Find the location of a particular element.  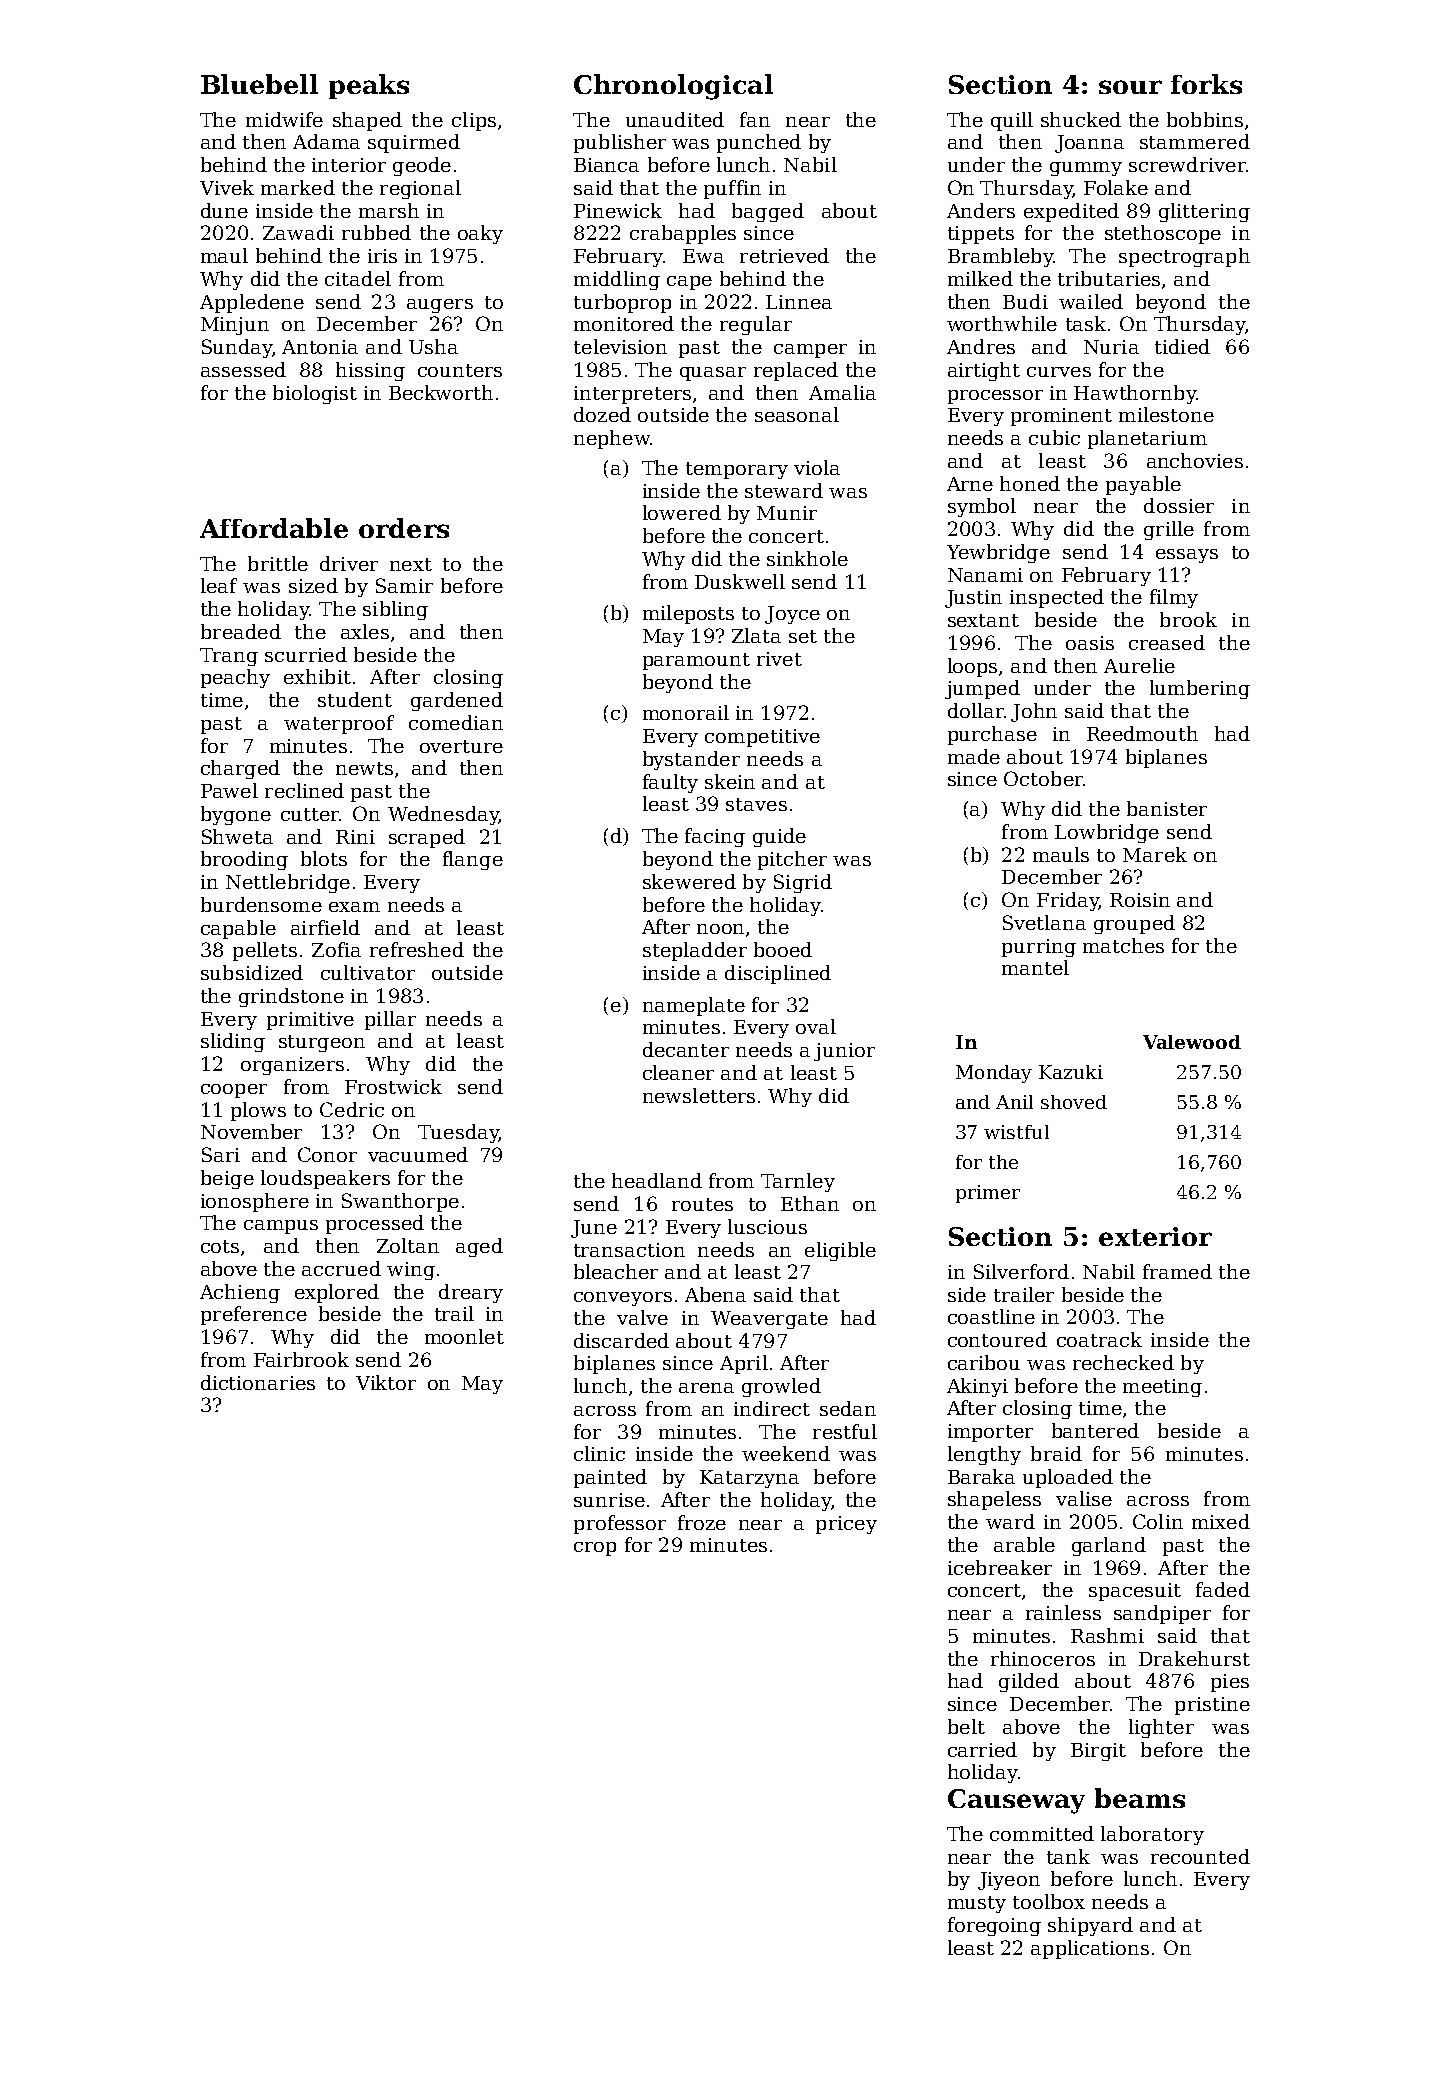

made is located at coordinates (974, 756).
